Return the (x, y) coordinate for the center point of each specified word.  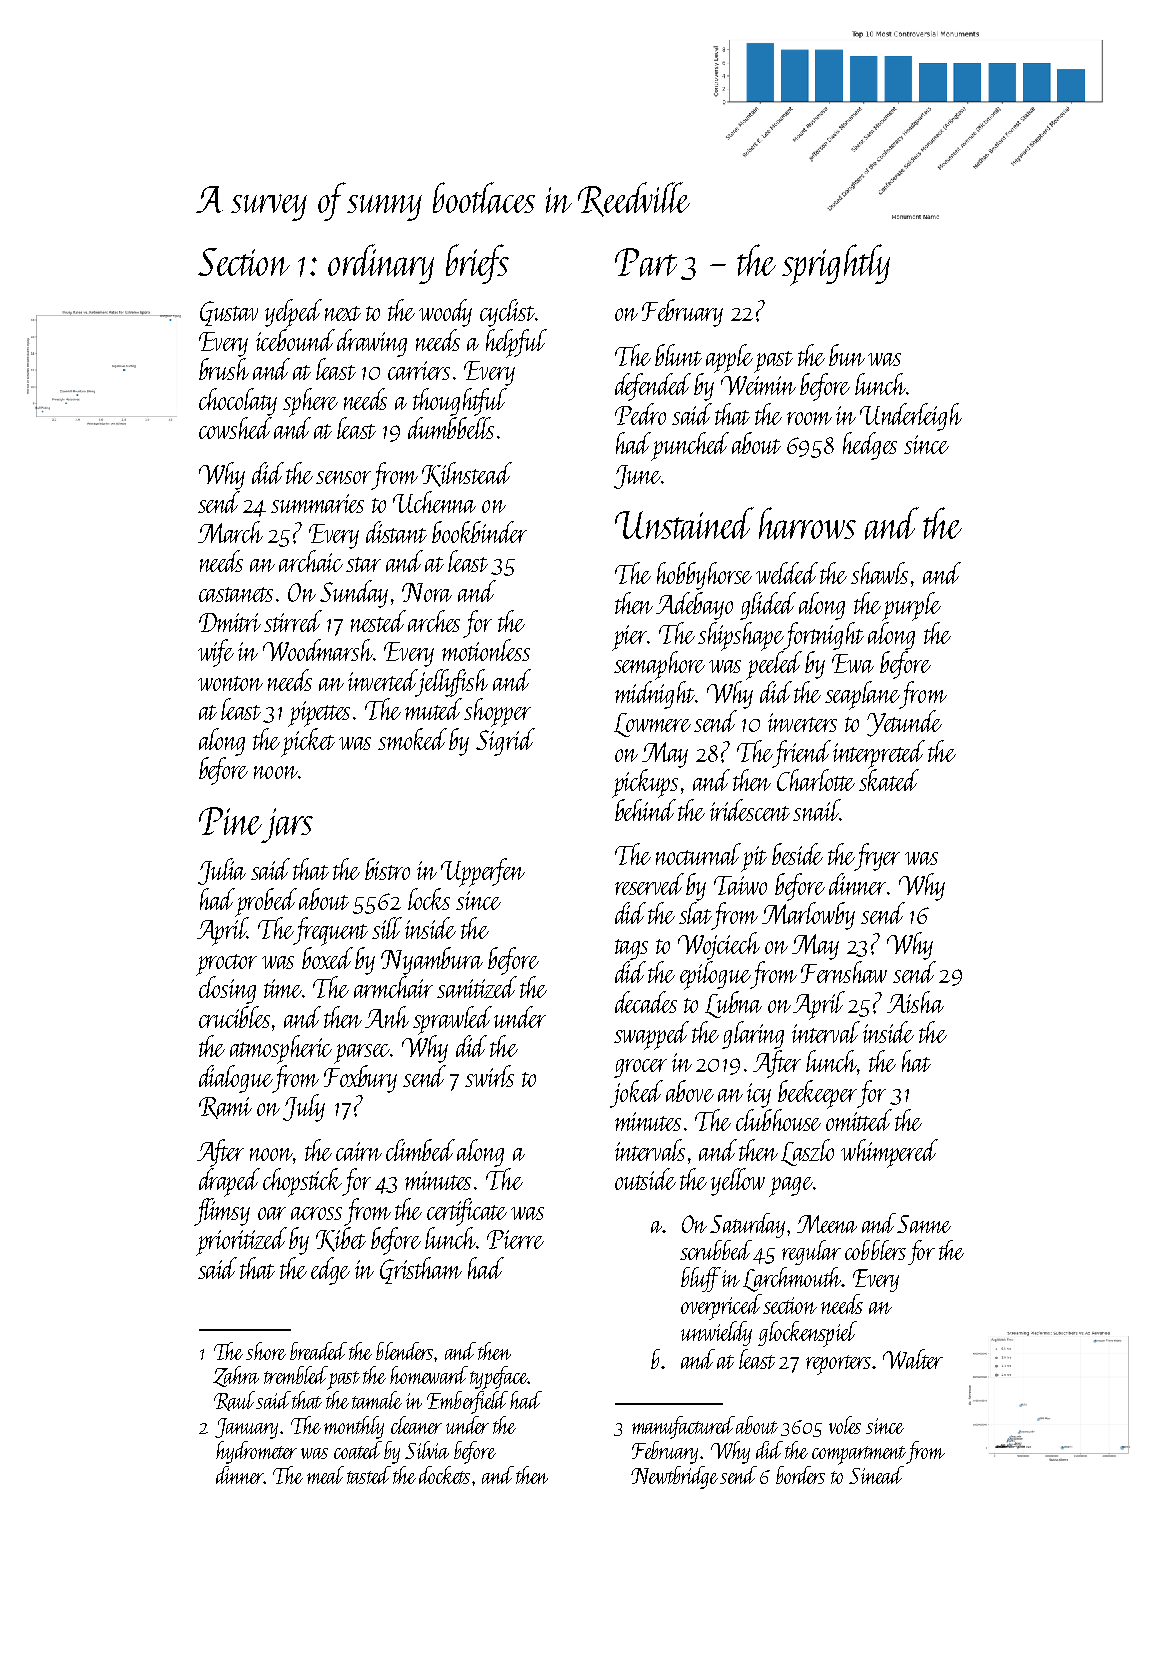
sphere (310, 402)
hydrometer (256, 1452)
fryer (877, 857)
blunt (678, 355)
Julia (222, 871)
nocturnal (698, 854)
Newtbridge (674, 1477)
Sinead (876, 1475)
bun (847, 355)
